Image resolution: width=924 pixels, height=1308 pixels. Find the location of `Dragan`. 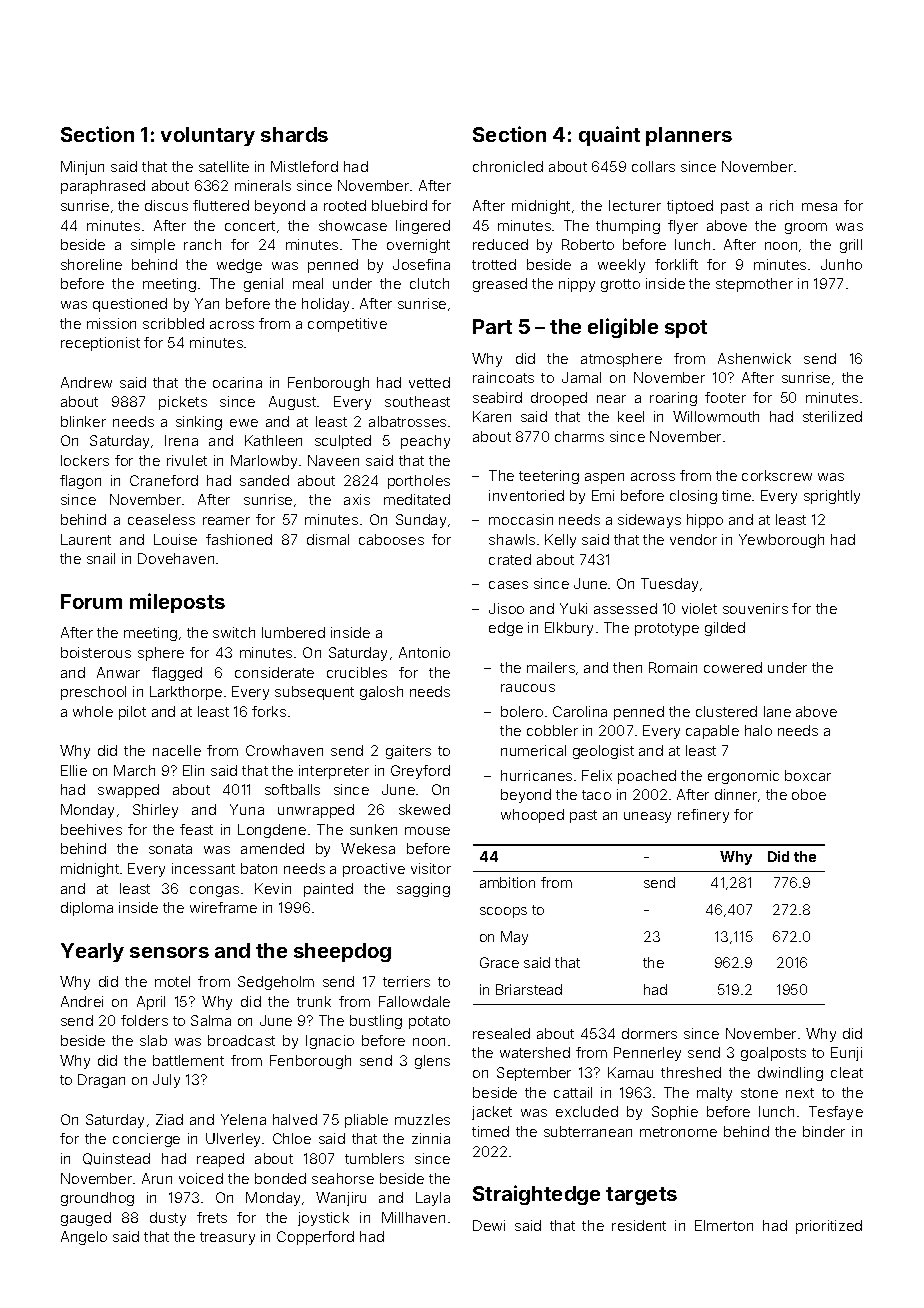

Dragan is located at coordinates (101, 1081).
